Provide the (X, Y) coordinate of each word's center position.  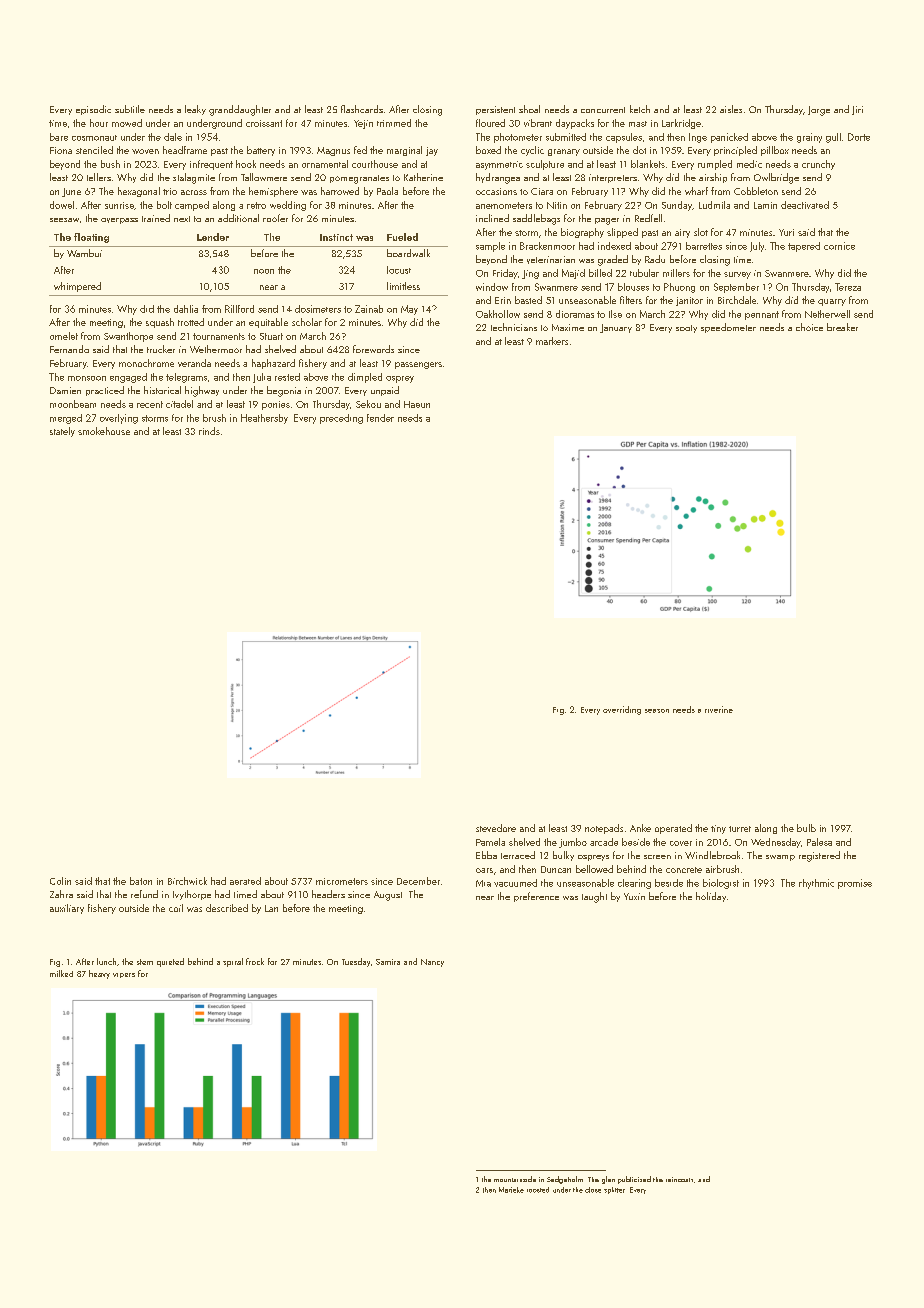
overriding (622, 710)
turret (740, 829)
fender (380, 418)
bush (110, 164)
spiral (233, 962)
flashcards (362, 109)
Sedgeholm (565, 1180)
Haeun (417, 404)
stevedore (496, 828)
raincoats (679, 1179)
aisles (731, 109)
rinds (209, 431)
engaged (128, 378)
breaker (842, 327)
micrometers (342, 881)
